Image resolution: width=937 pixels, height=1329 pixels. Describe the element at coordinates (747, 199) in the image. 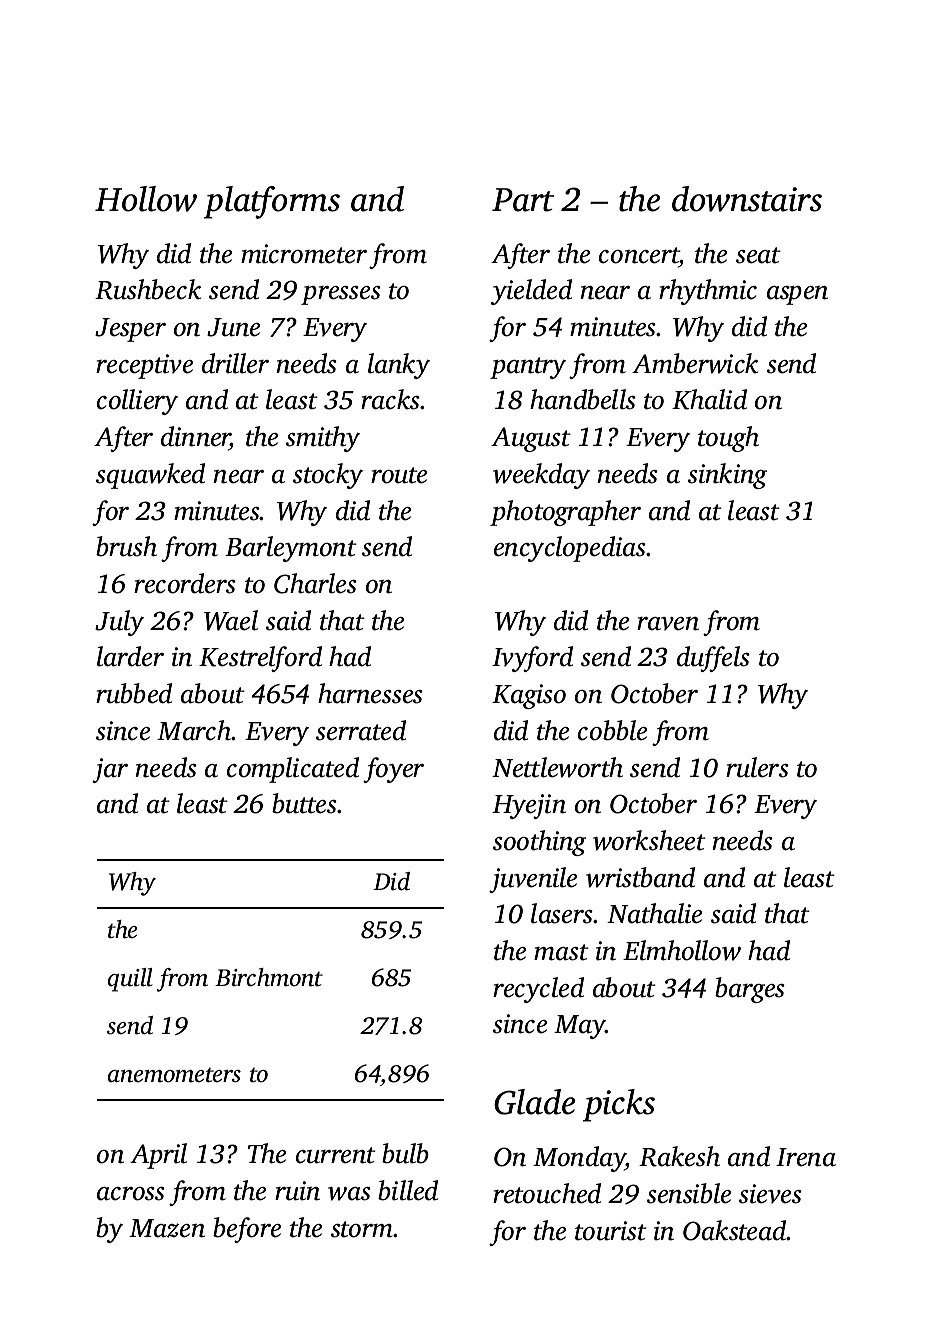

I see `downstairs` at that location.
